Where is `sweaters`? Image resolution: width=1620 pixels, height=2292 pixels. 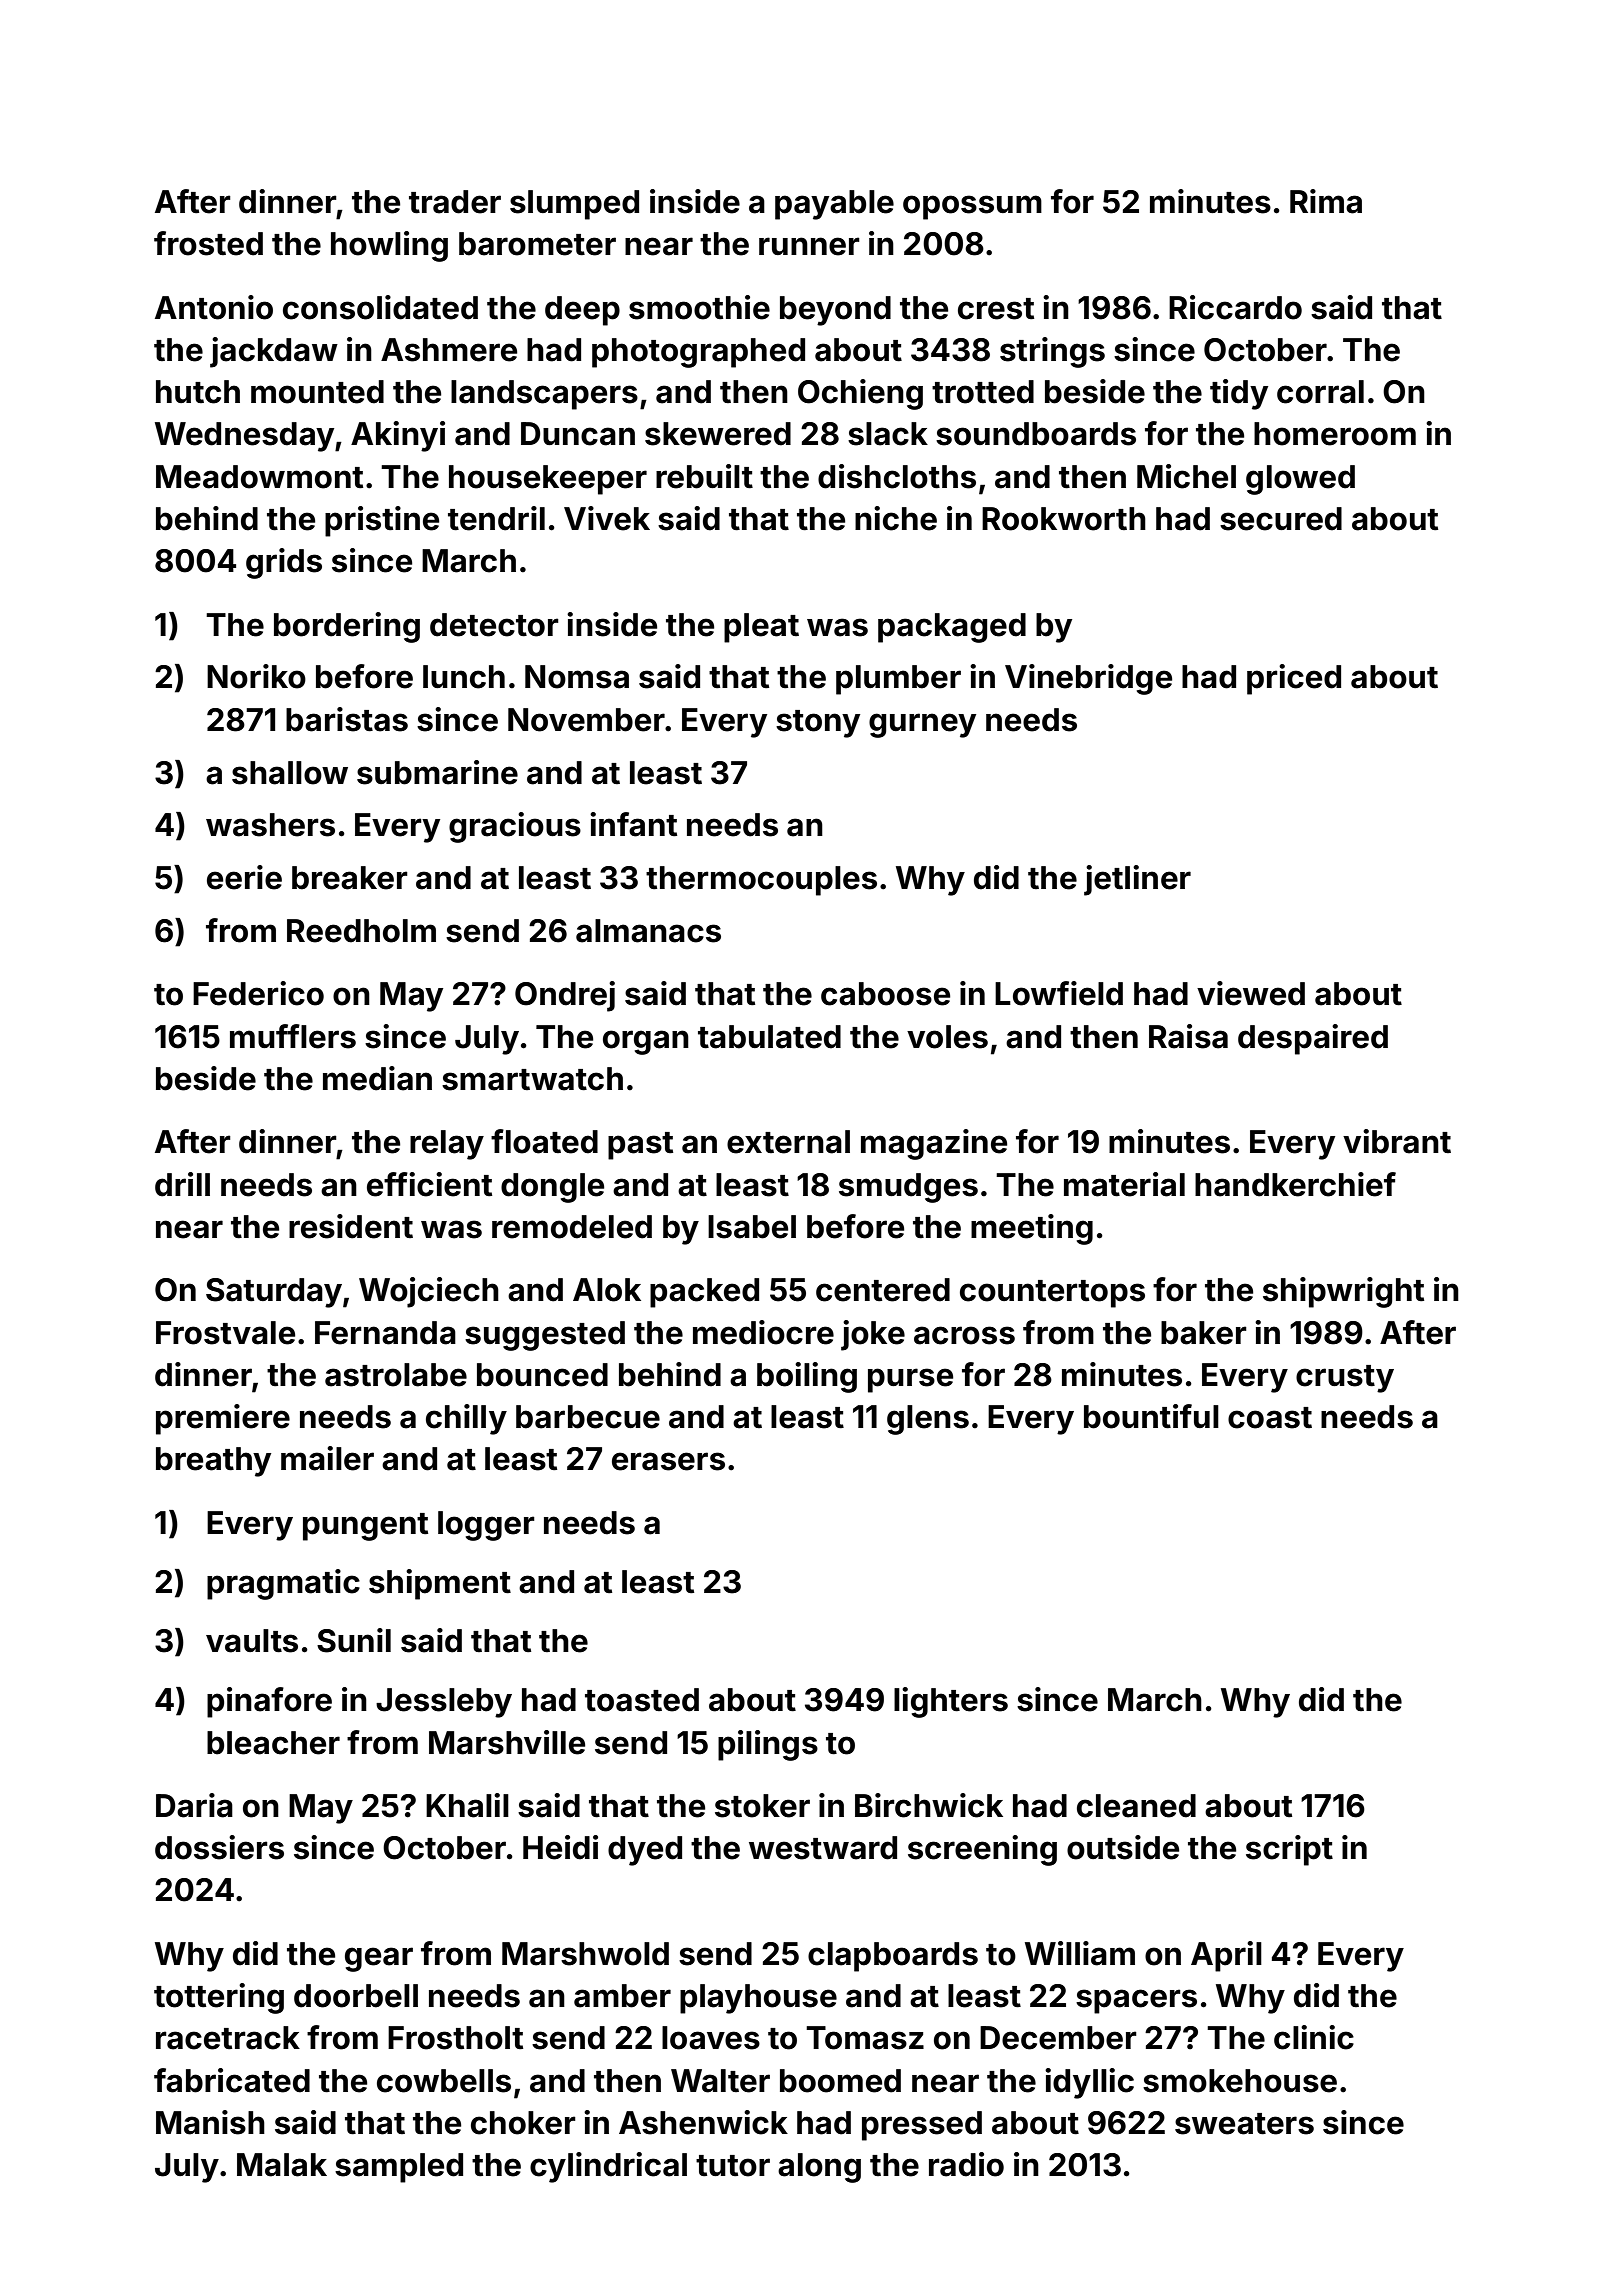 sweaters is located at coordinates (1244, 2124).
